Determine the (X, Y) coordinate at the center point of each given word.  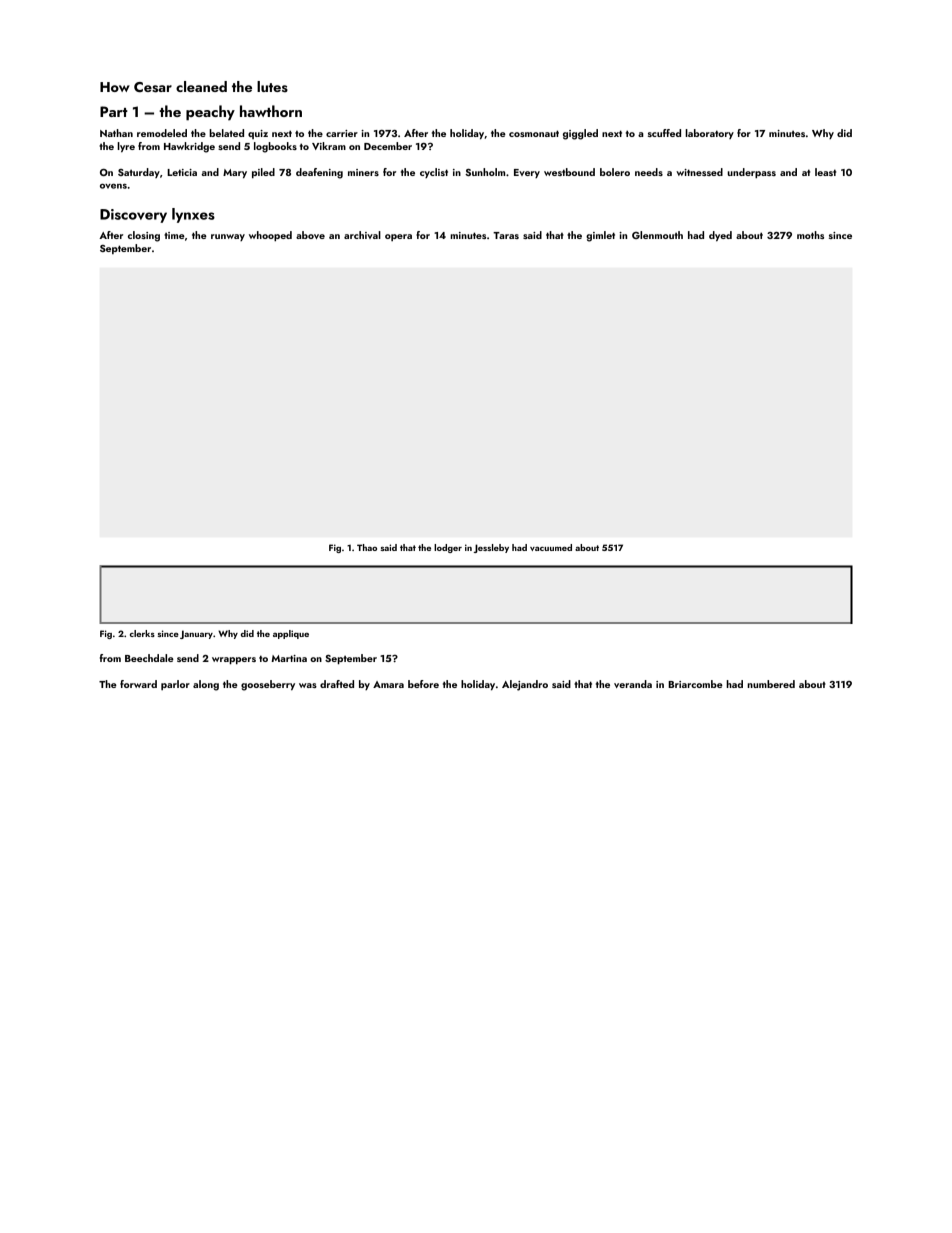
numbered (771, 684)
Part (114, 111)
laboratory (709, 134)
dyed (720, 236)
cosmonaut (534, 133)
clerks (142, 633)
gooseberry (268, 685)
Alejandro (525, 685)
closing (144, 236)
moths (810, 235)
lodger (448, 548)
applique (291, 634)
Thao (367, 547)
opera (398, 237)
